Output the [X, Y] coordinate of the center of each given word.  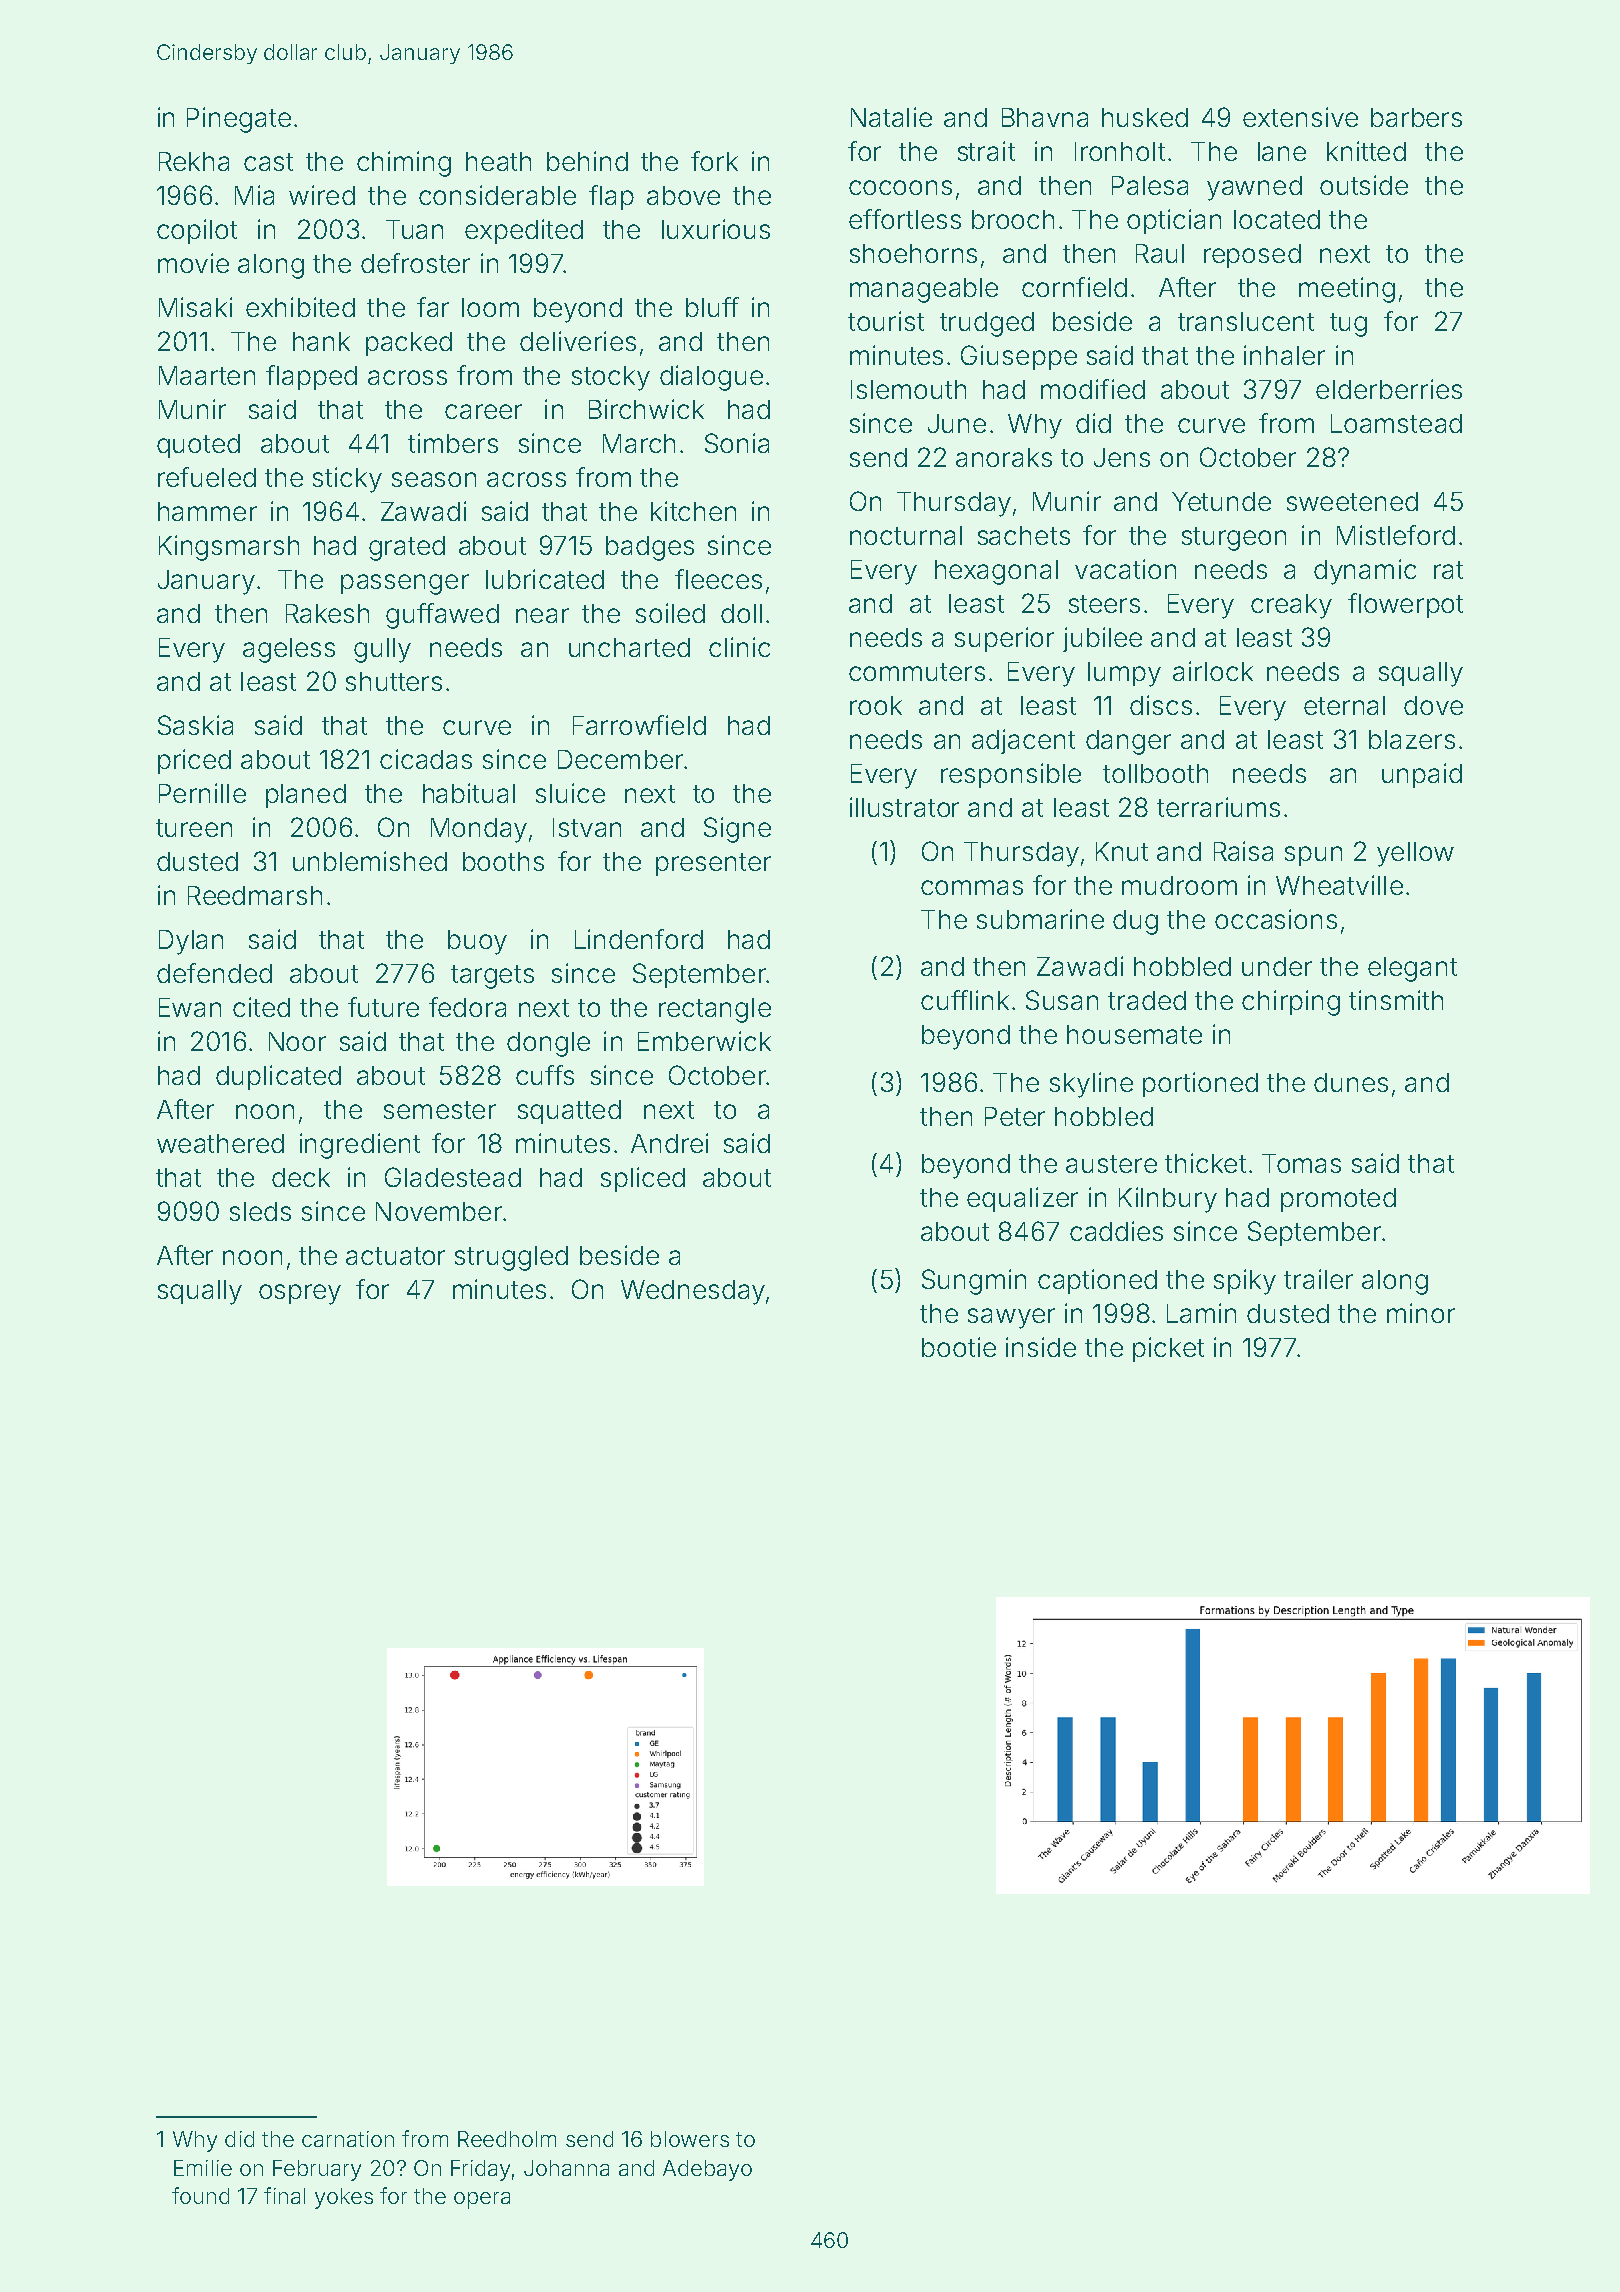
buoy [477, 942]
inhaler [1284, 355]
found [200, 2195]
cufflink [965, 1000]
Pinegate [239, 120]
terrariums [1218, 807]
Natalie [891, 117]
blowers [690, 2139]
